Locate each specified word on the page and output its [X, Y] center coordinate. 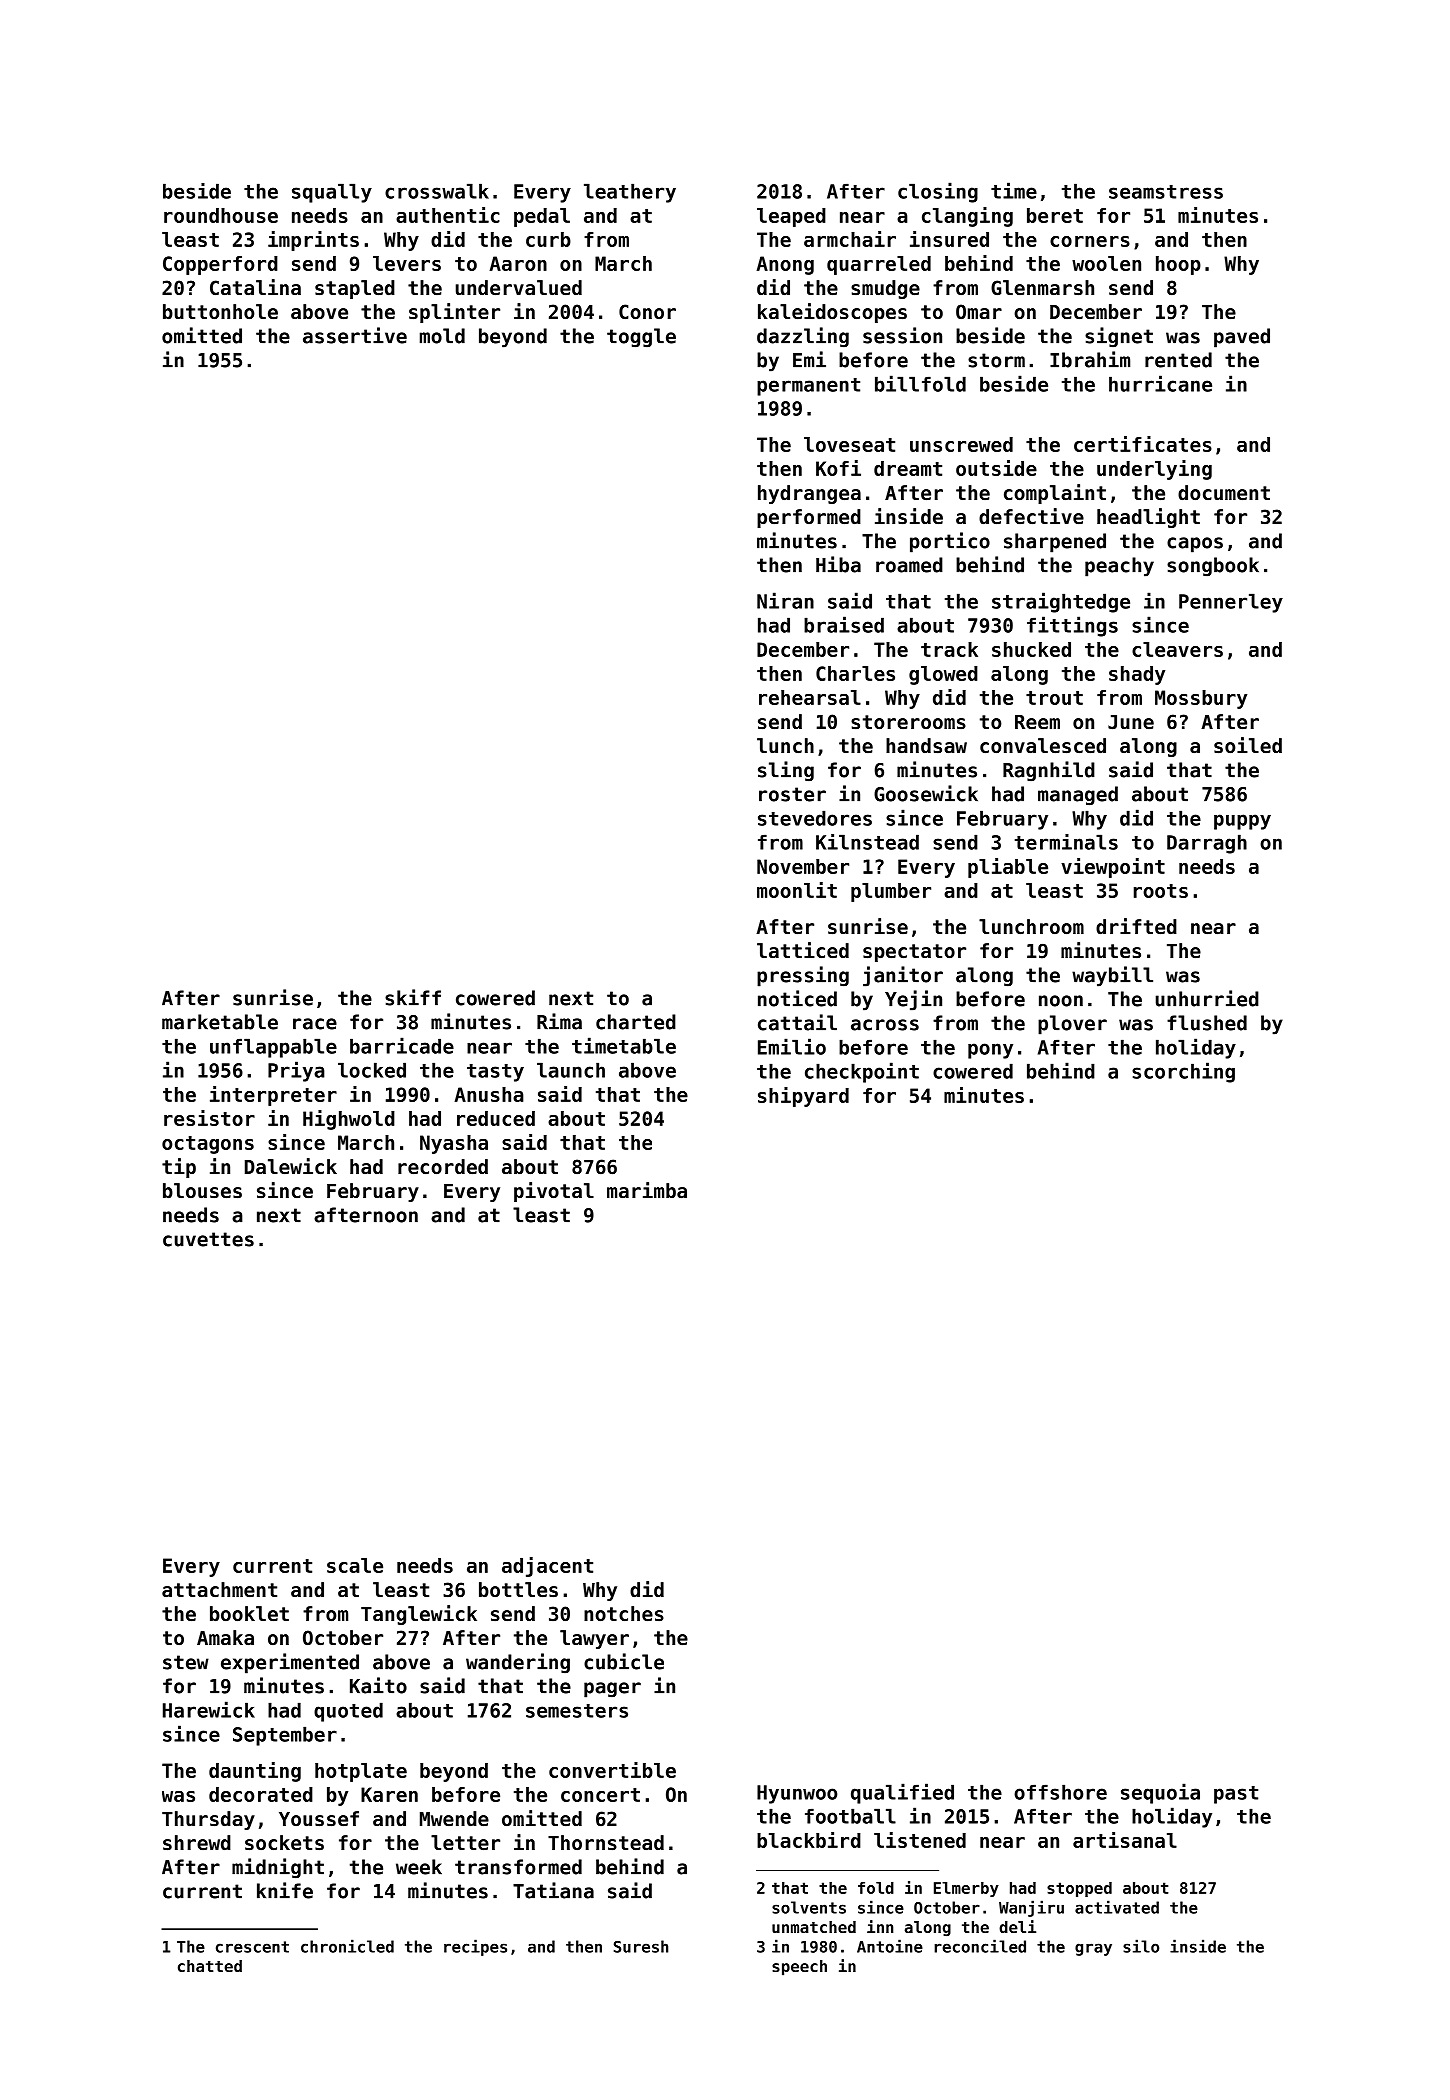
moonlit [797, 890]
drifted [1136, 926]
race [315, 1024]
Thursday [208, 1820]
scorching [1183, 1072]
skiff [413, 997]
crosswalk [437, 191]
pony [990, 1051]
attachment [219, 1590]
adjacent [547, 1567]
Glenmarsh [1042, 288]
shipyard [803, 1097]
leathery [630, 193]
